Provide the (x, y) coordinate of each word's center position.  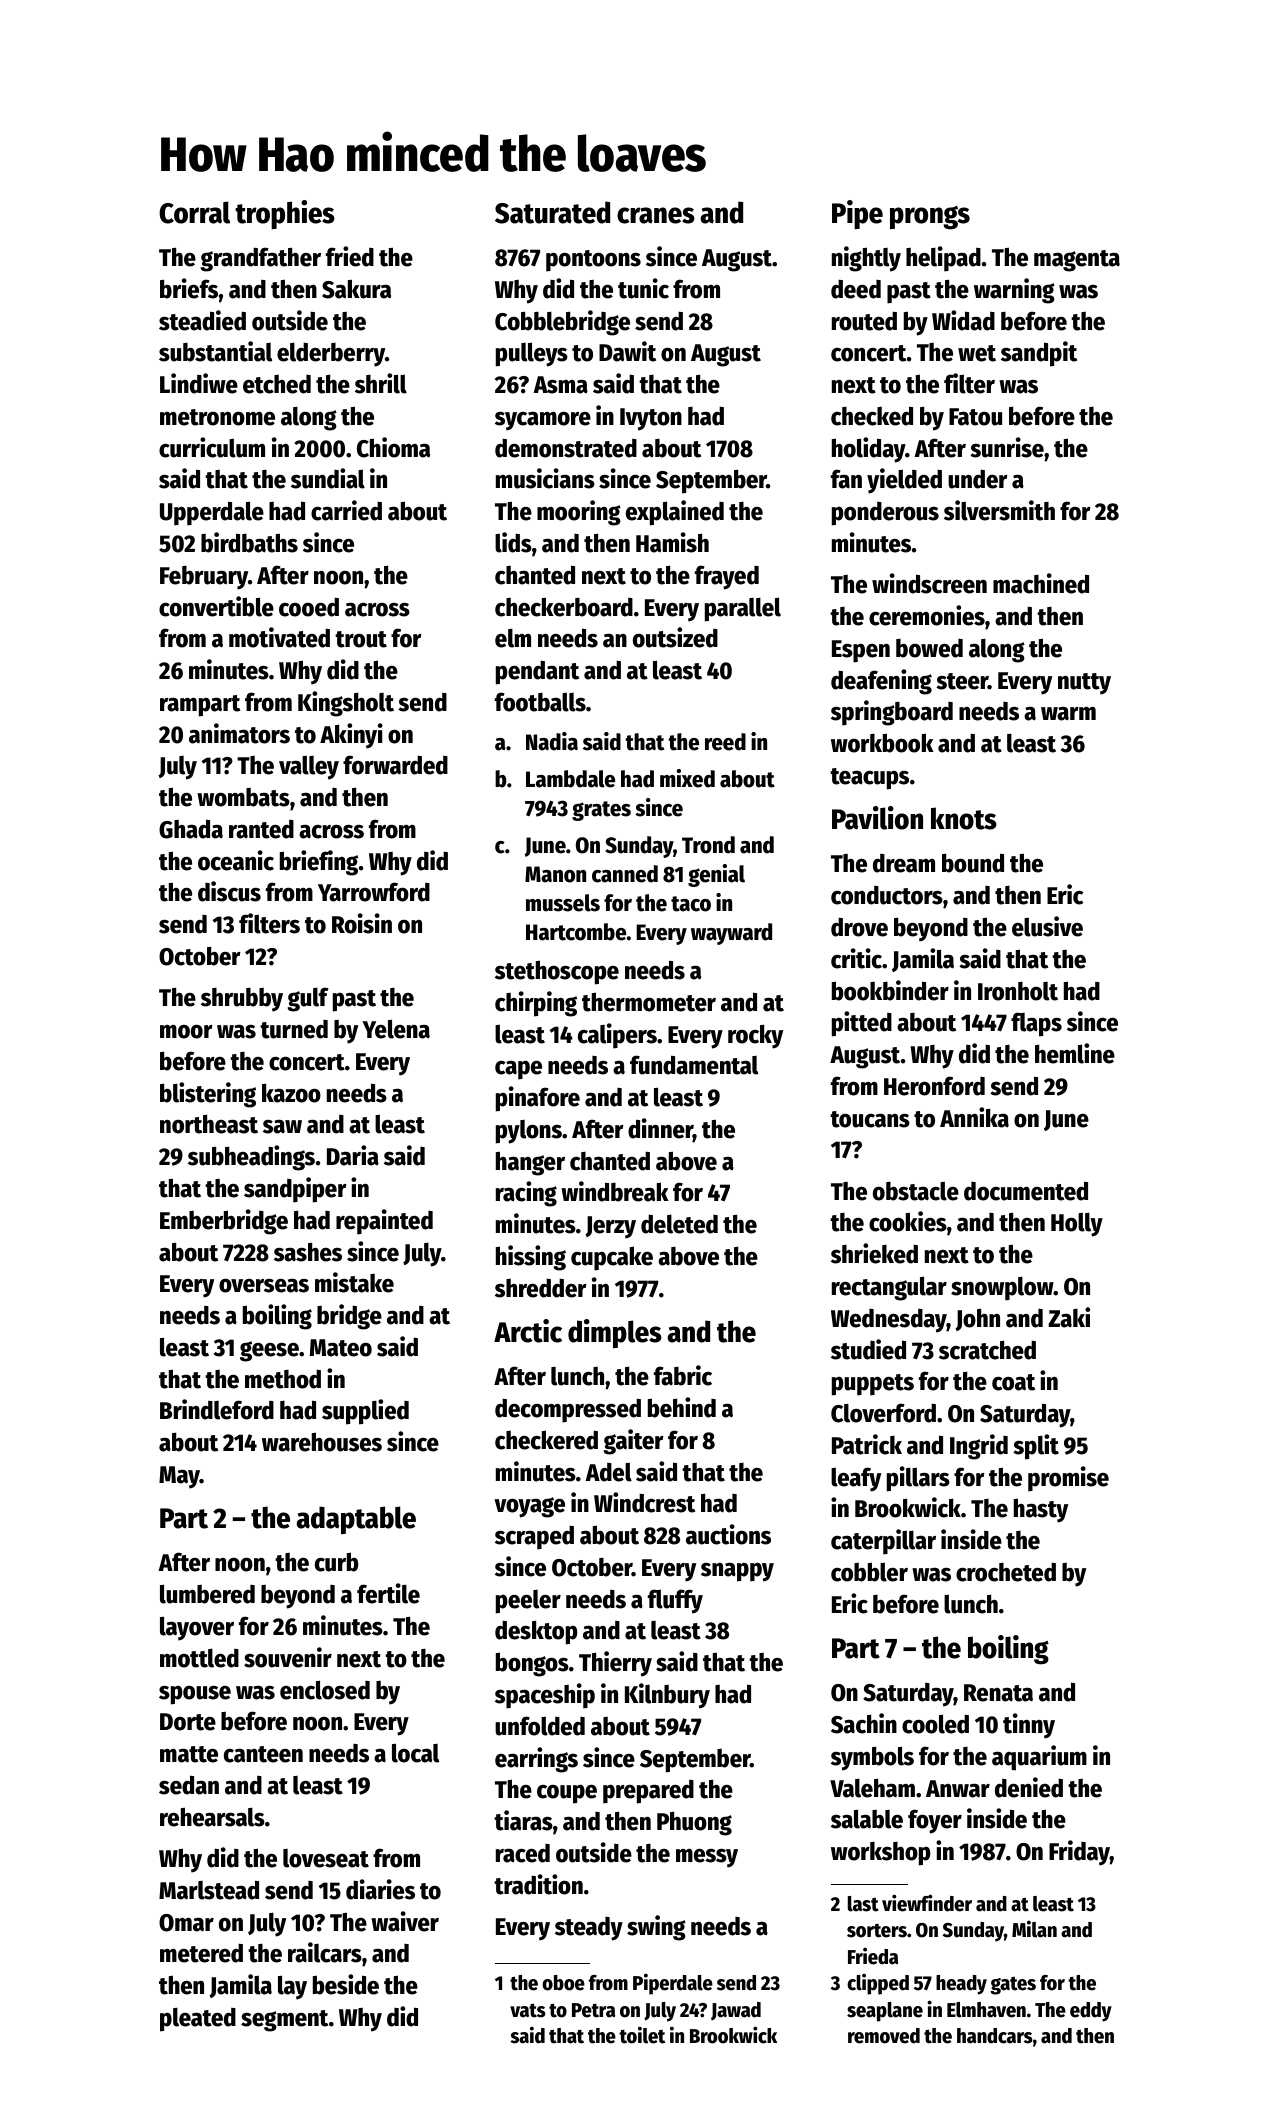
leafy (856, 1479)
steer (962, 681)
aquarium (1039, 1758)
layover (197, 1628)
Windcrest (644, 1502)
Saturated (552, 212)
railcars (325, 1952)
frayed (727, 577)
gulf (308, 999)
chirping (536, 1004)
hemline (1075, 1053)
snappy (737, 1572)
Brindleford (217, 1409)
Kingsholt (346, 704)
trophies (285, 214)
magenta (1077, 261)
